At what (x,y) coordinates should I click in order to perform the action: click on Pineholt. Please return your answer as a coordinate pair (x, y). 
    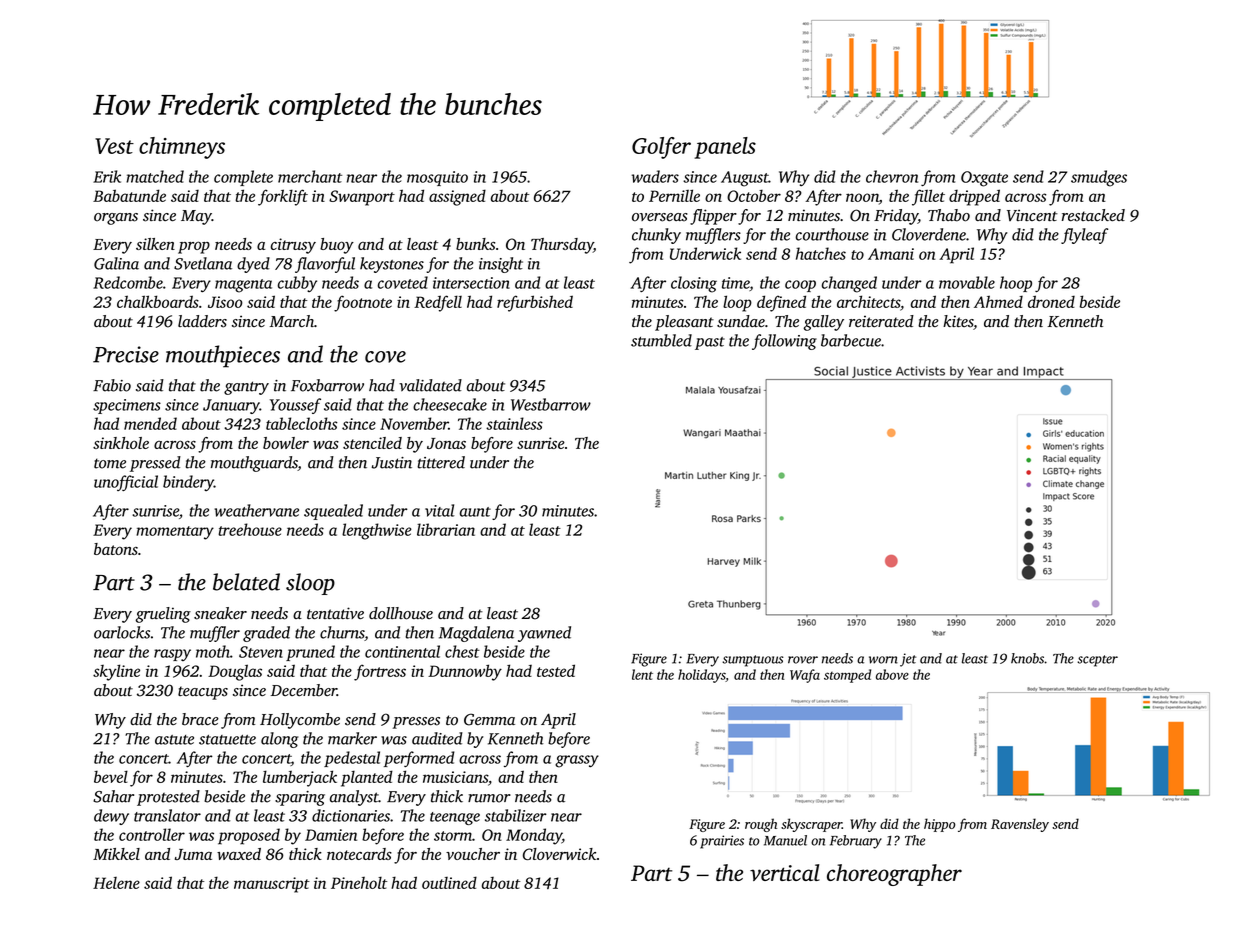
    Looking at the image, I should click on (359, 882).
